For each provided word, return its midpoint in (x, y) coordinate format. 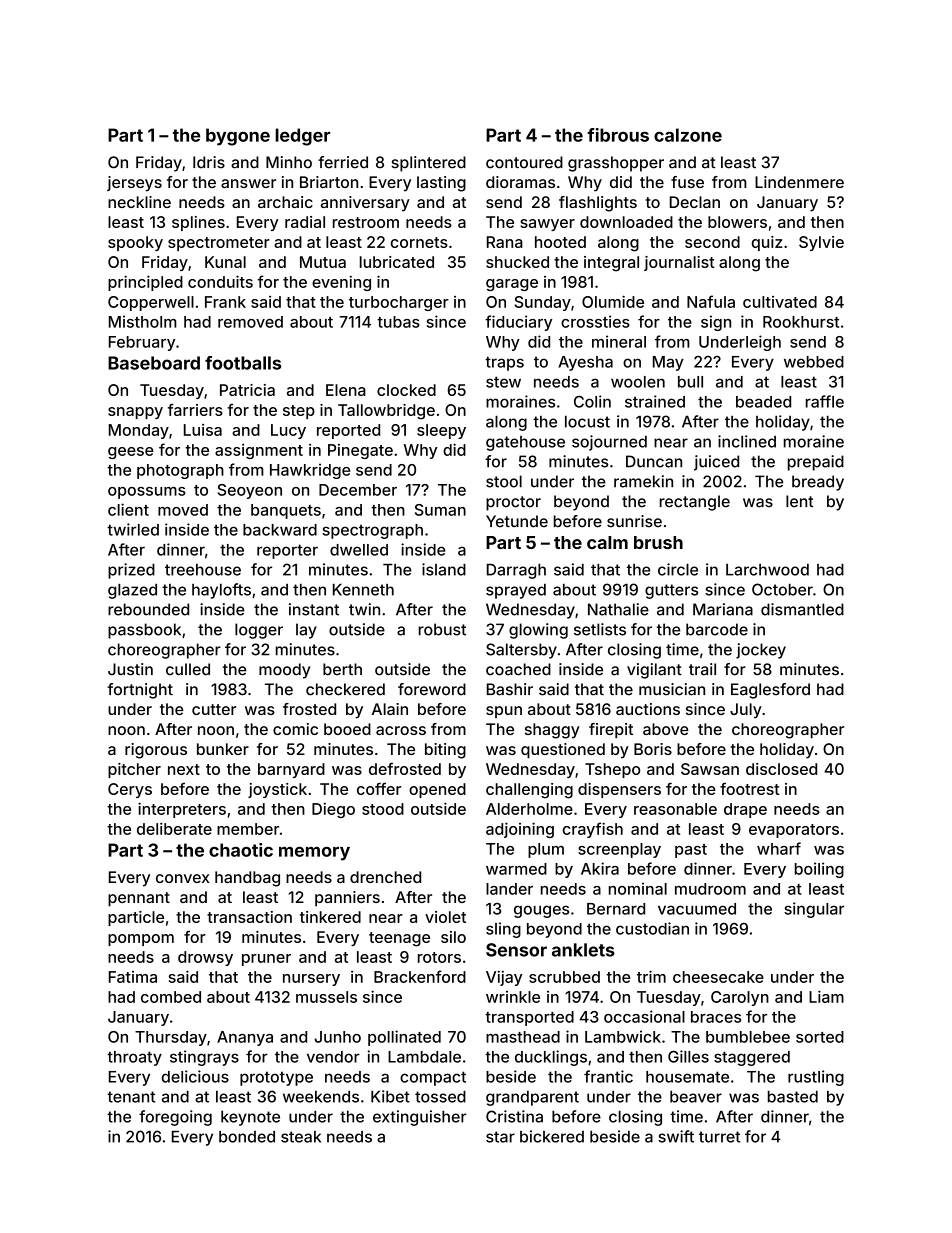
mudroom (710, 889)
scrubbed (564, 977)
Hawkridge (310, 471)
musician (672, 689)
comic (295, 729)
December (358, 490)
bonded (247, 1137)
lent (799, 501)
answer (248, 183)
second (712, 242)
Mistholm (143, 321)
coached (518, 669)
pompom (141, 940)
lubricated (397, 262)
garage (512, 285)
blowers (737, 222)
